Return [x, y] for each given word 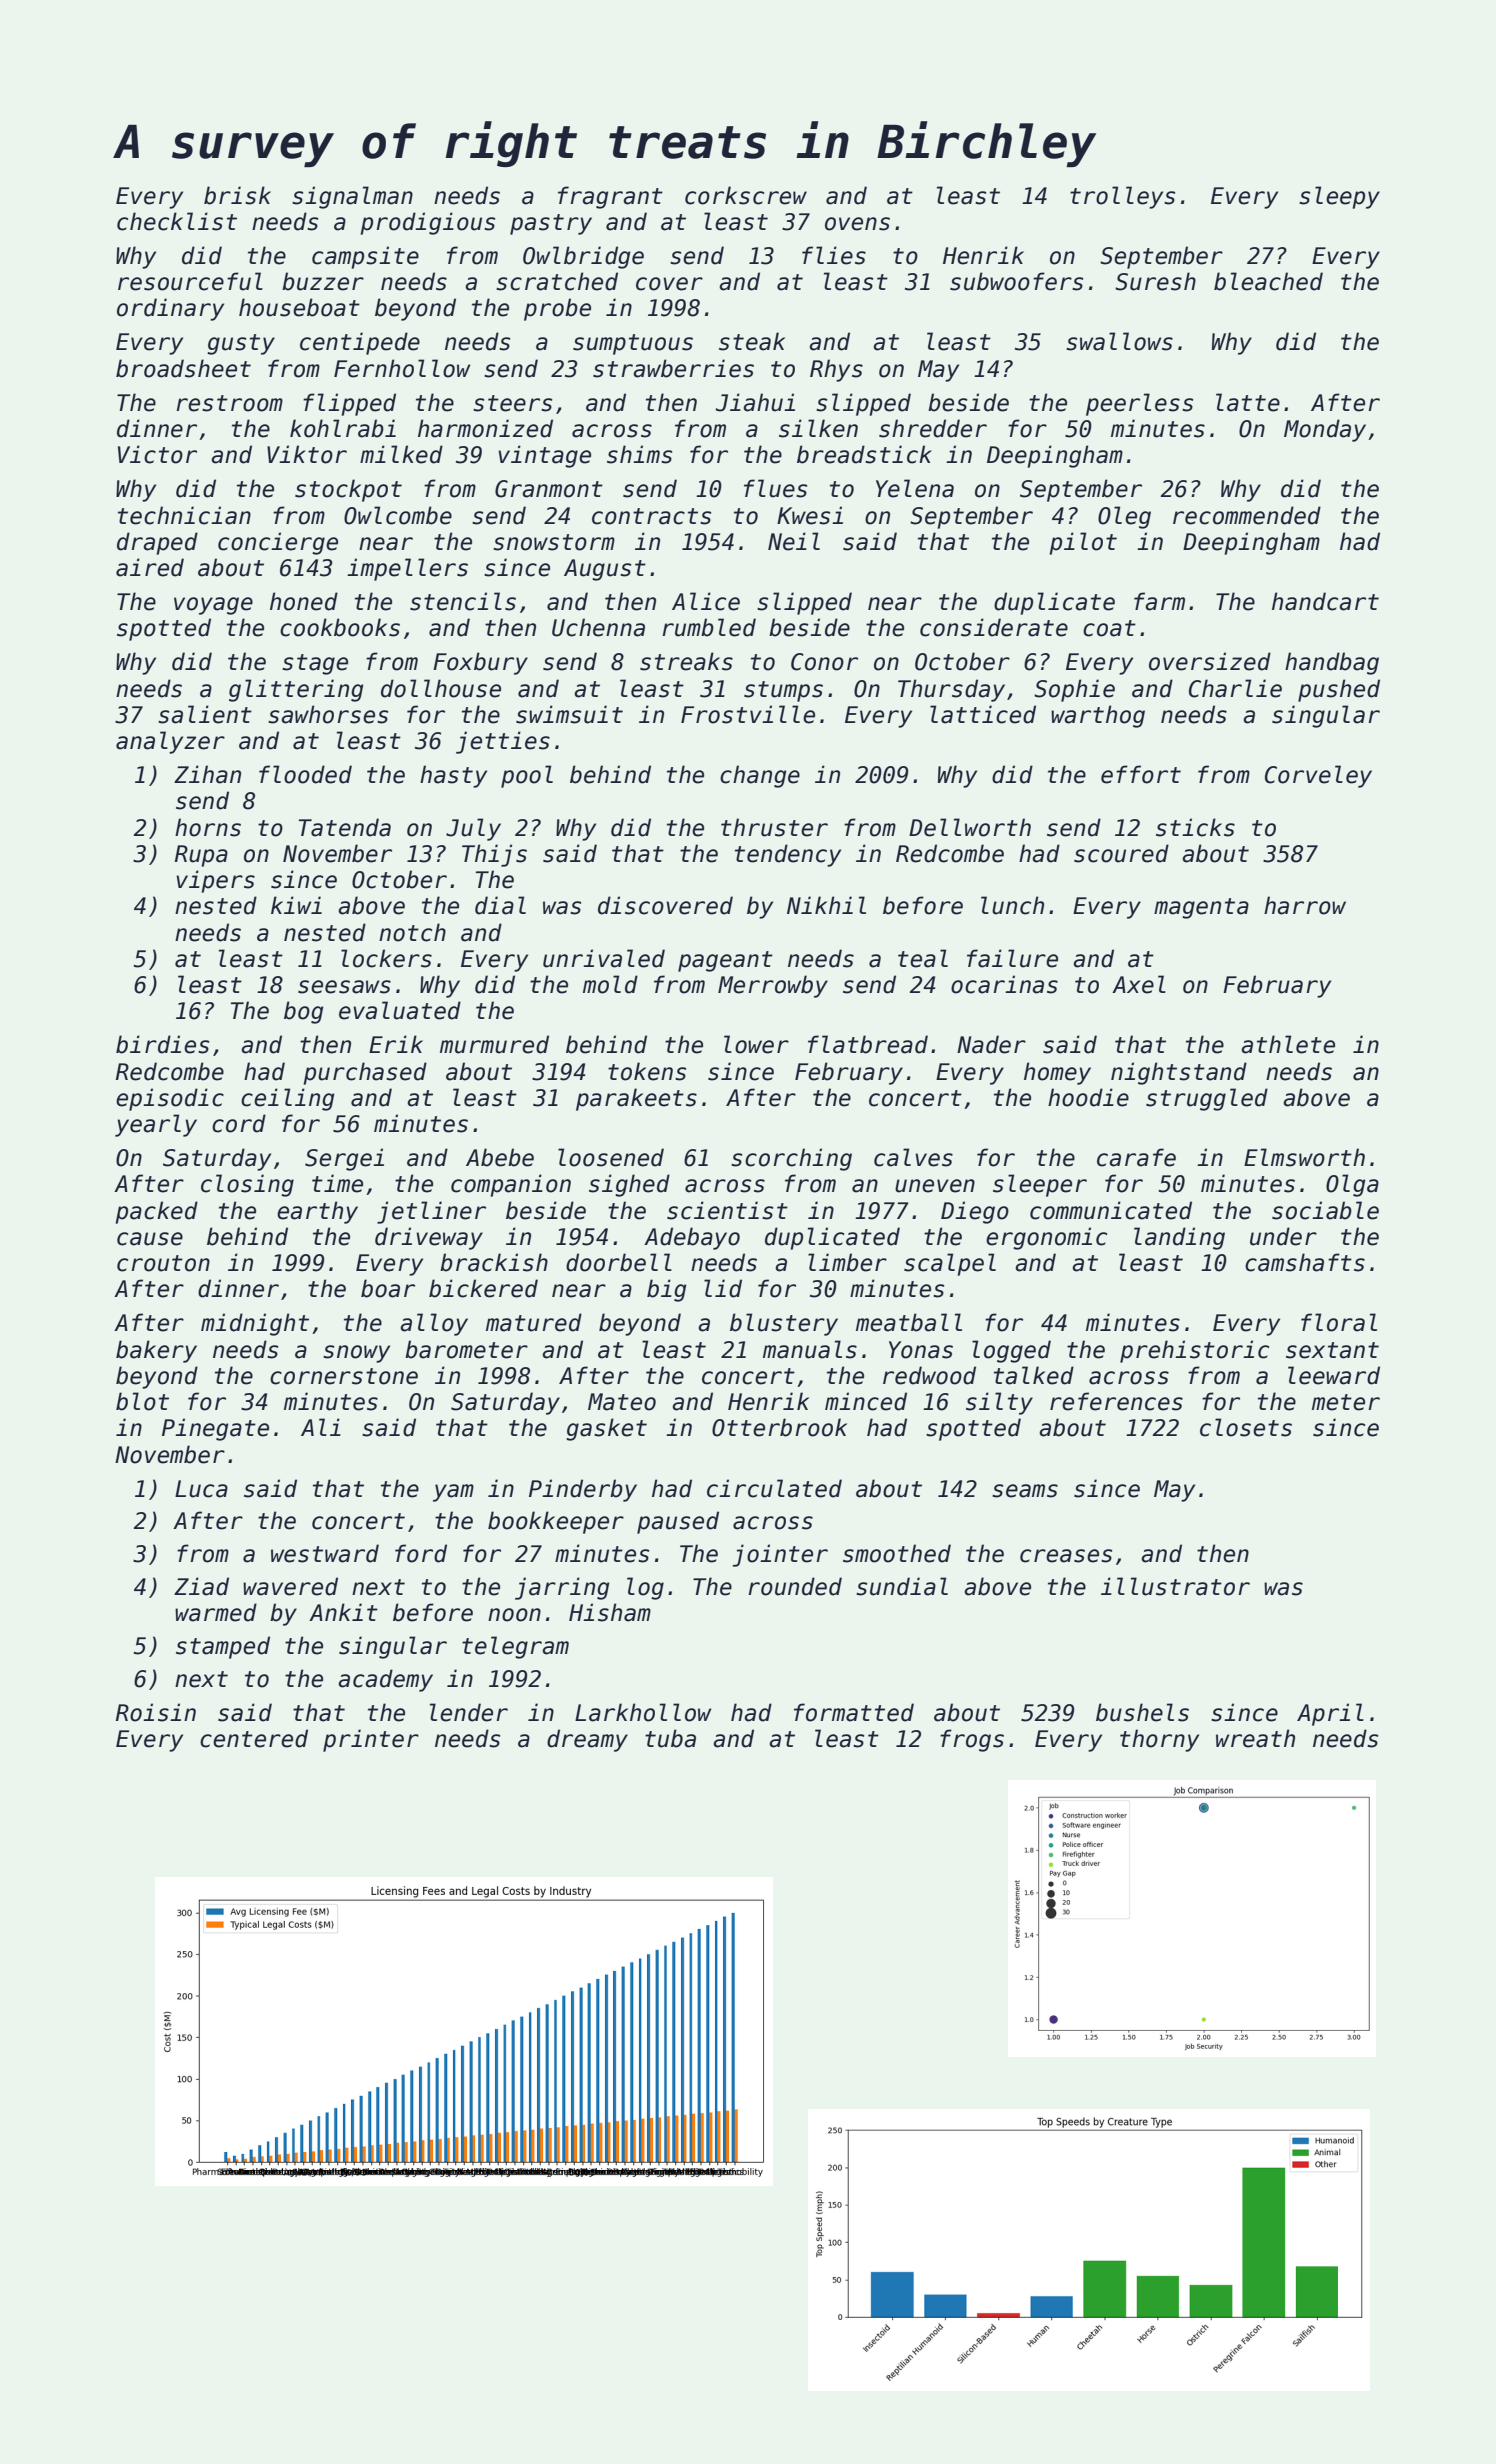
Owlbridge [583, 257]
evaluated [400, 1010]
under [1283, 1236]
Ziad [201, 1586]
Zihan [207, 774]
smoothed [897, 1553]
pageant [725, 961]
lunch [1012, 905]
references [1116, 1401]
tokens [647, 1071]
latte [1248, 402]
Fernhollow [402, 368]
